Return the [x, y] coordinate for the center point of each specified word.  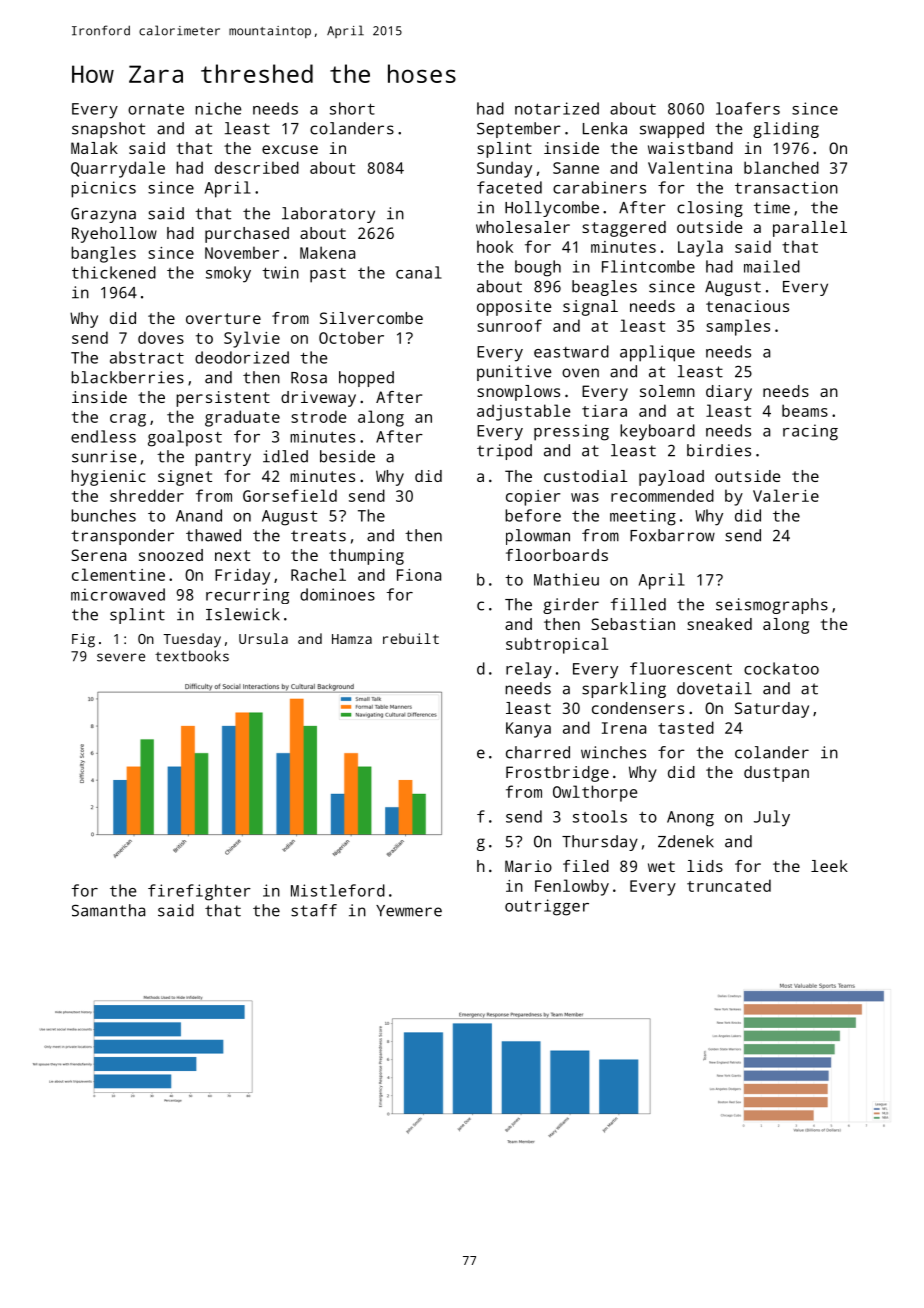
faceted [509, 187]
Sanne [576, 168]
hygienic [108, 478]
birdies [719, 450]
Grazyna [103, 215]
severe [121, 657]
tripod [504, 452]
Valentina [690, 167]
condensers [638, 708]
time [772, 207]
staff [314, 910]
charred [538, 752]
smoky [228, 274]
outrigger [547, 907]
